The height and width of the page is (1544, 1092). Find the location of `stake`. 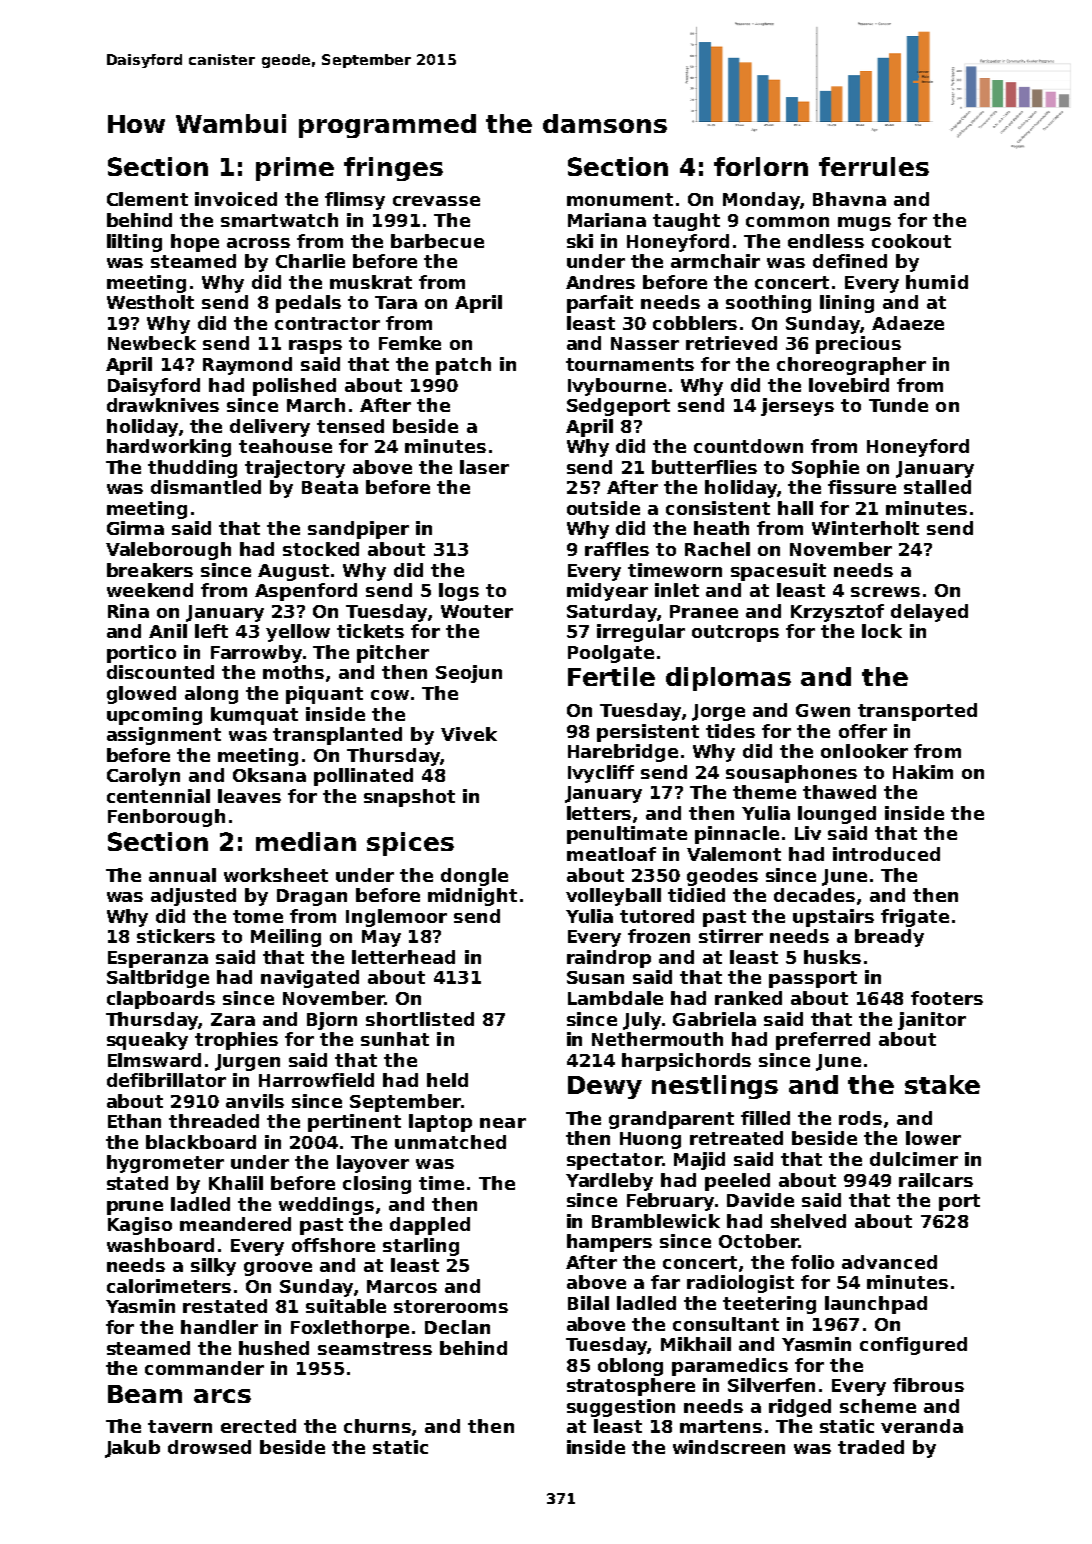

stake is located at coordinates (942, 1084).
